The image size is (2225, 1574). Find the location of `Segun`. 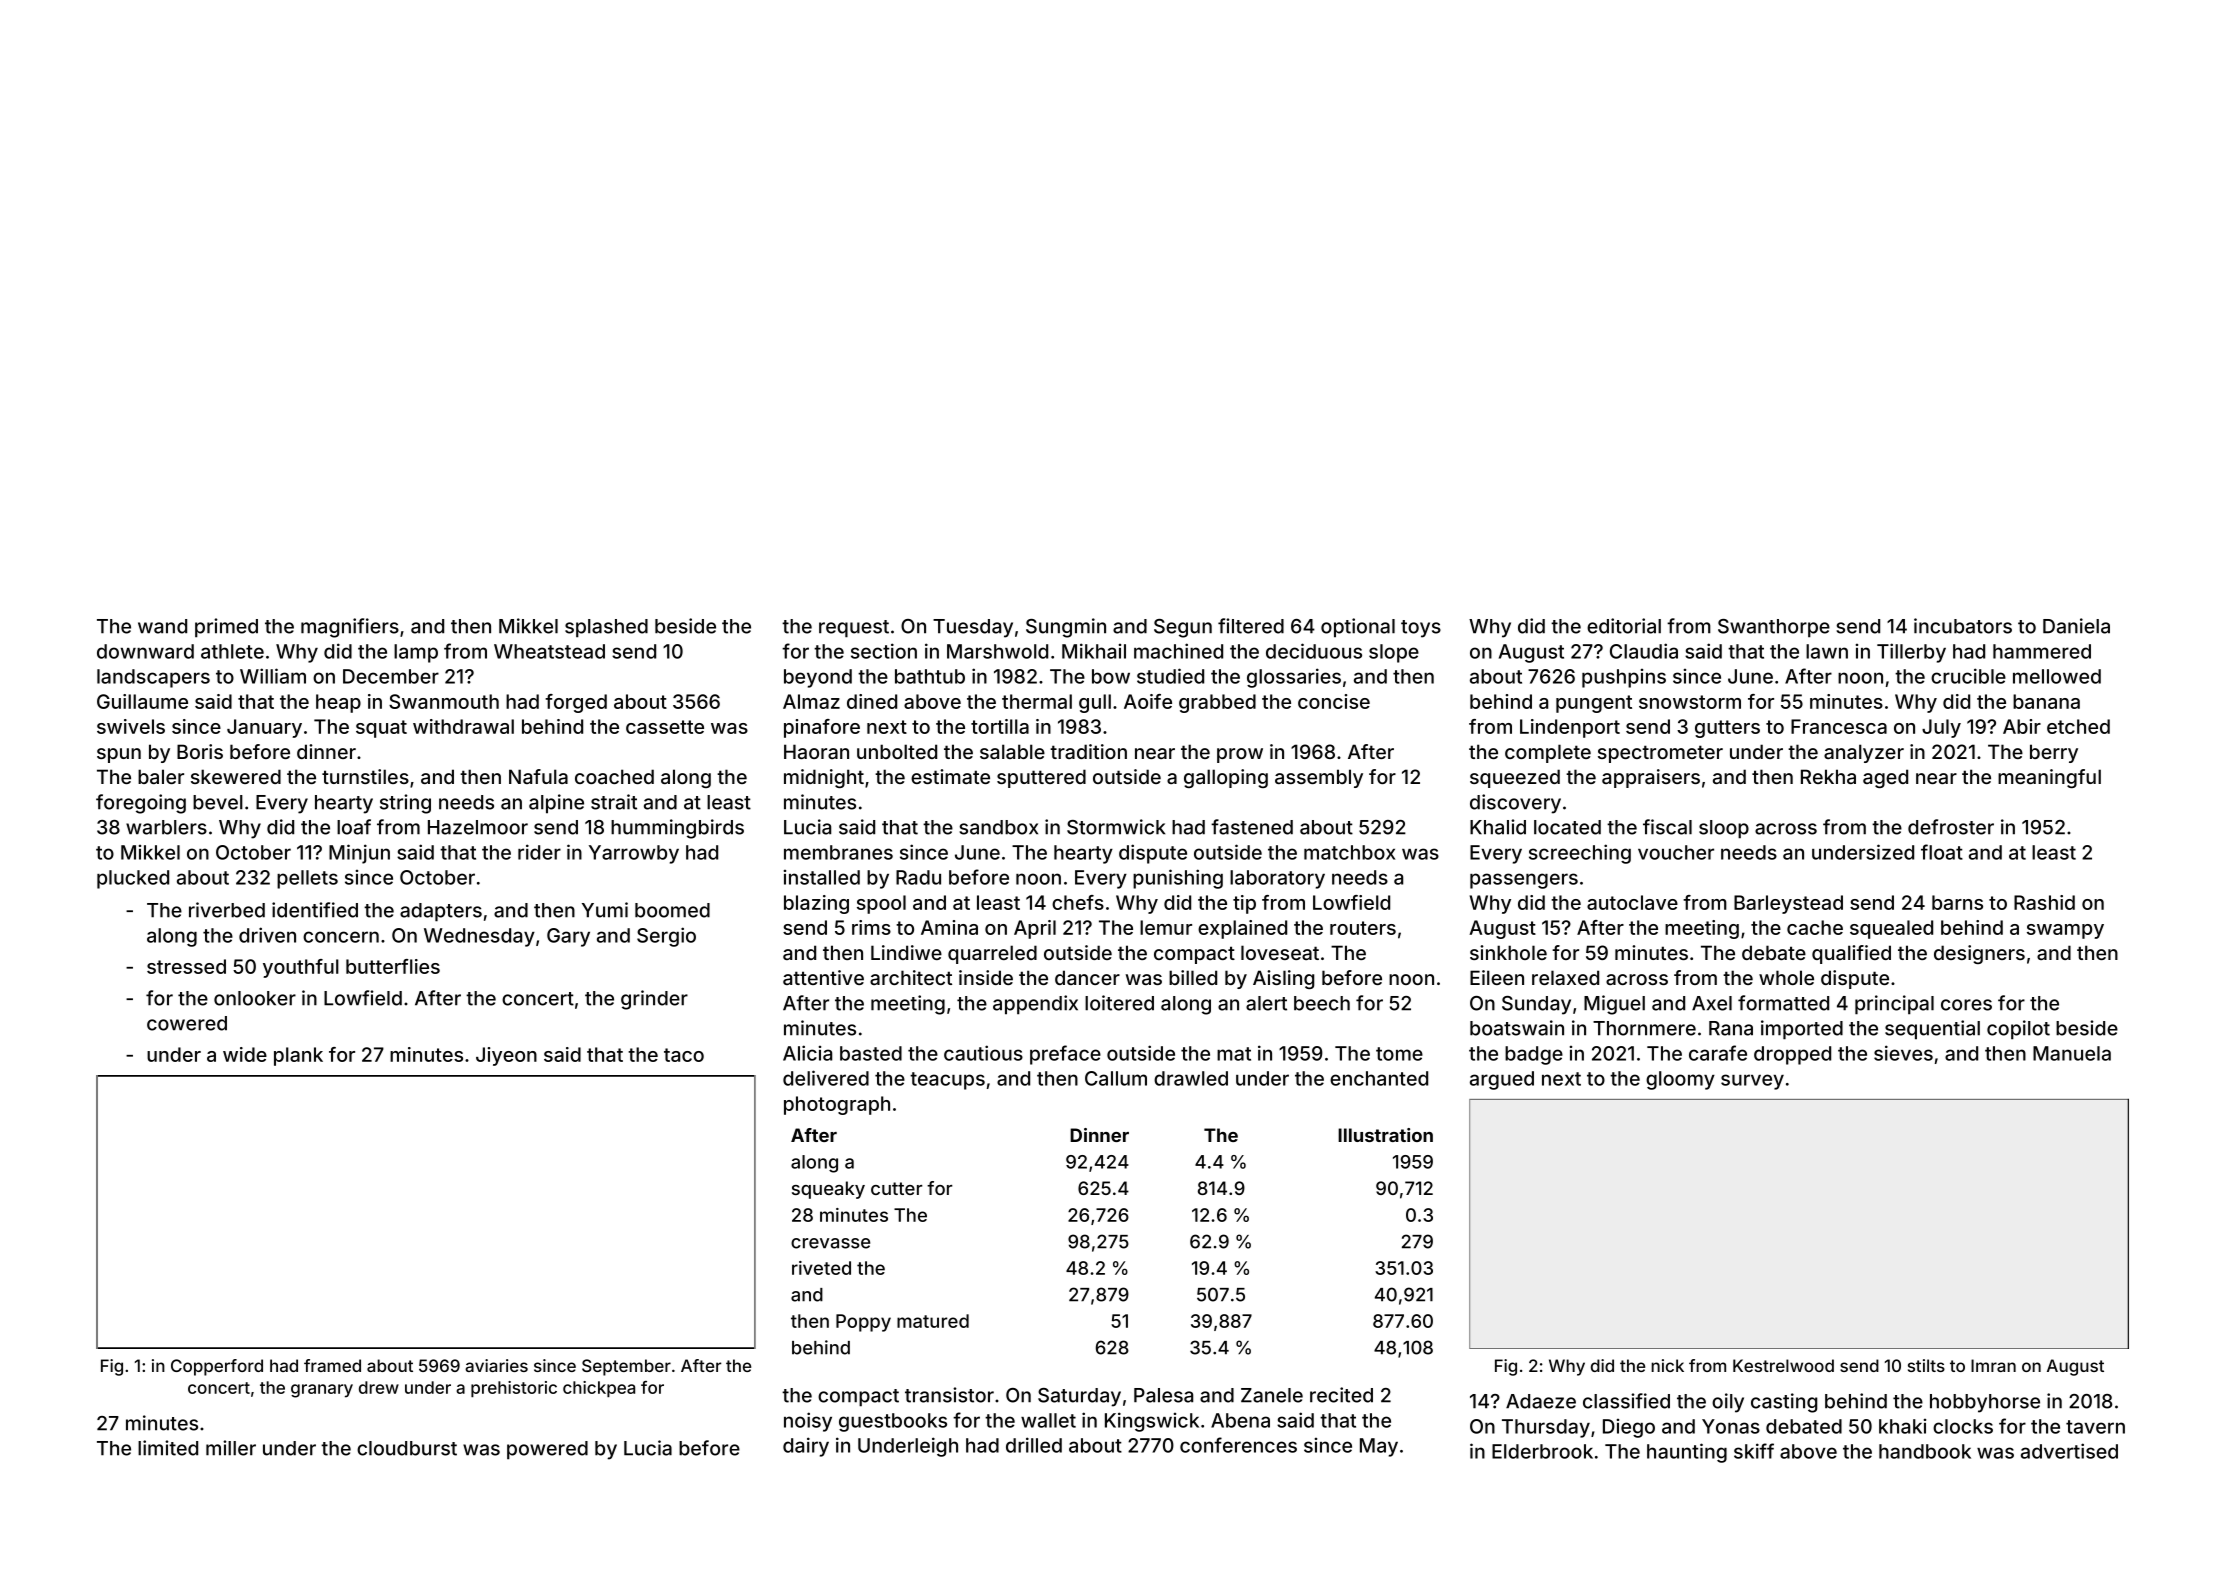

Segun is located at coordinates (1183, 628).
